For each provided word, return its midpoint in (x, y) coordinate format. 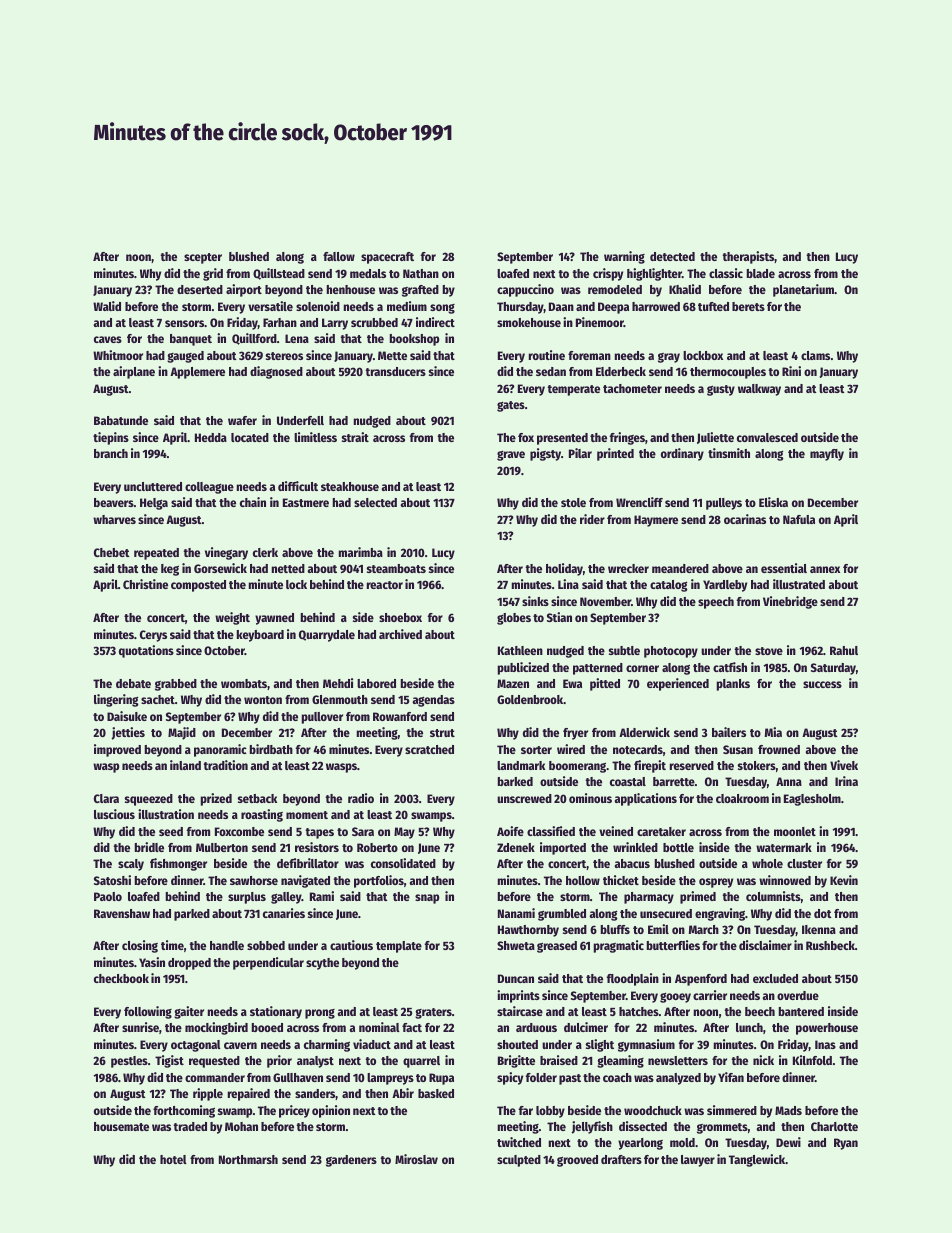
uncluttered (153, 486)
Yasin (152, 962)
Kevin (844, 880)
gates (511, 406)
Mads (788, 1110)
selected (375, 502)
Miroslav (416, 1159)
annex (825, 569)
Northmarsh (248, 1159)
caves (108, 339)
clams (815, 355)
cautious (351, 945)
